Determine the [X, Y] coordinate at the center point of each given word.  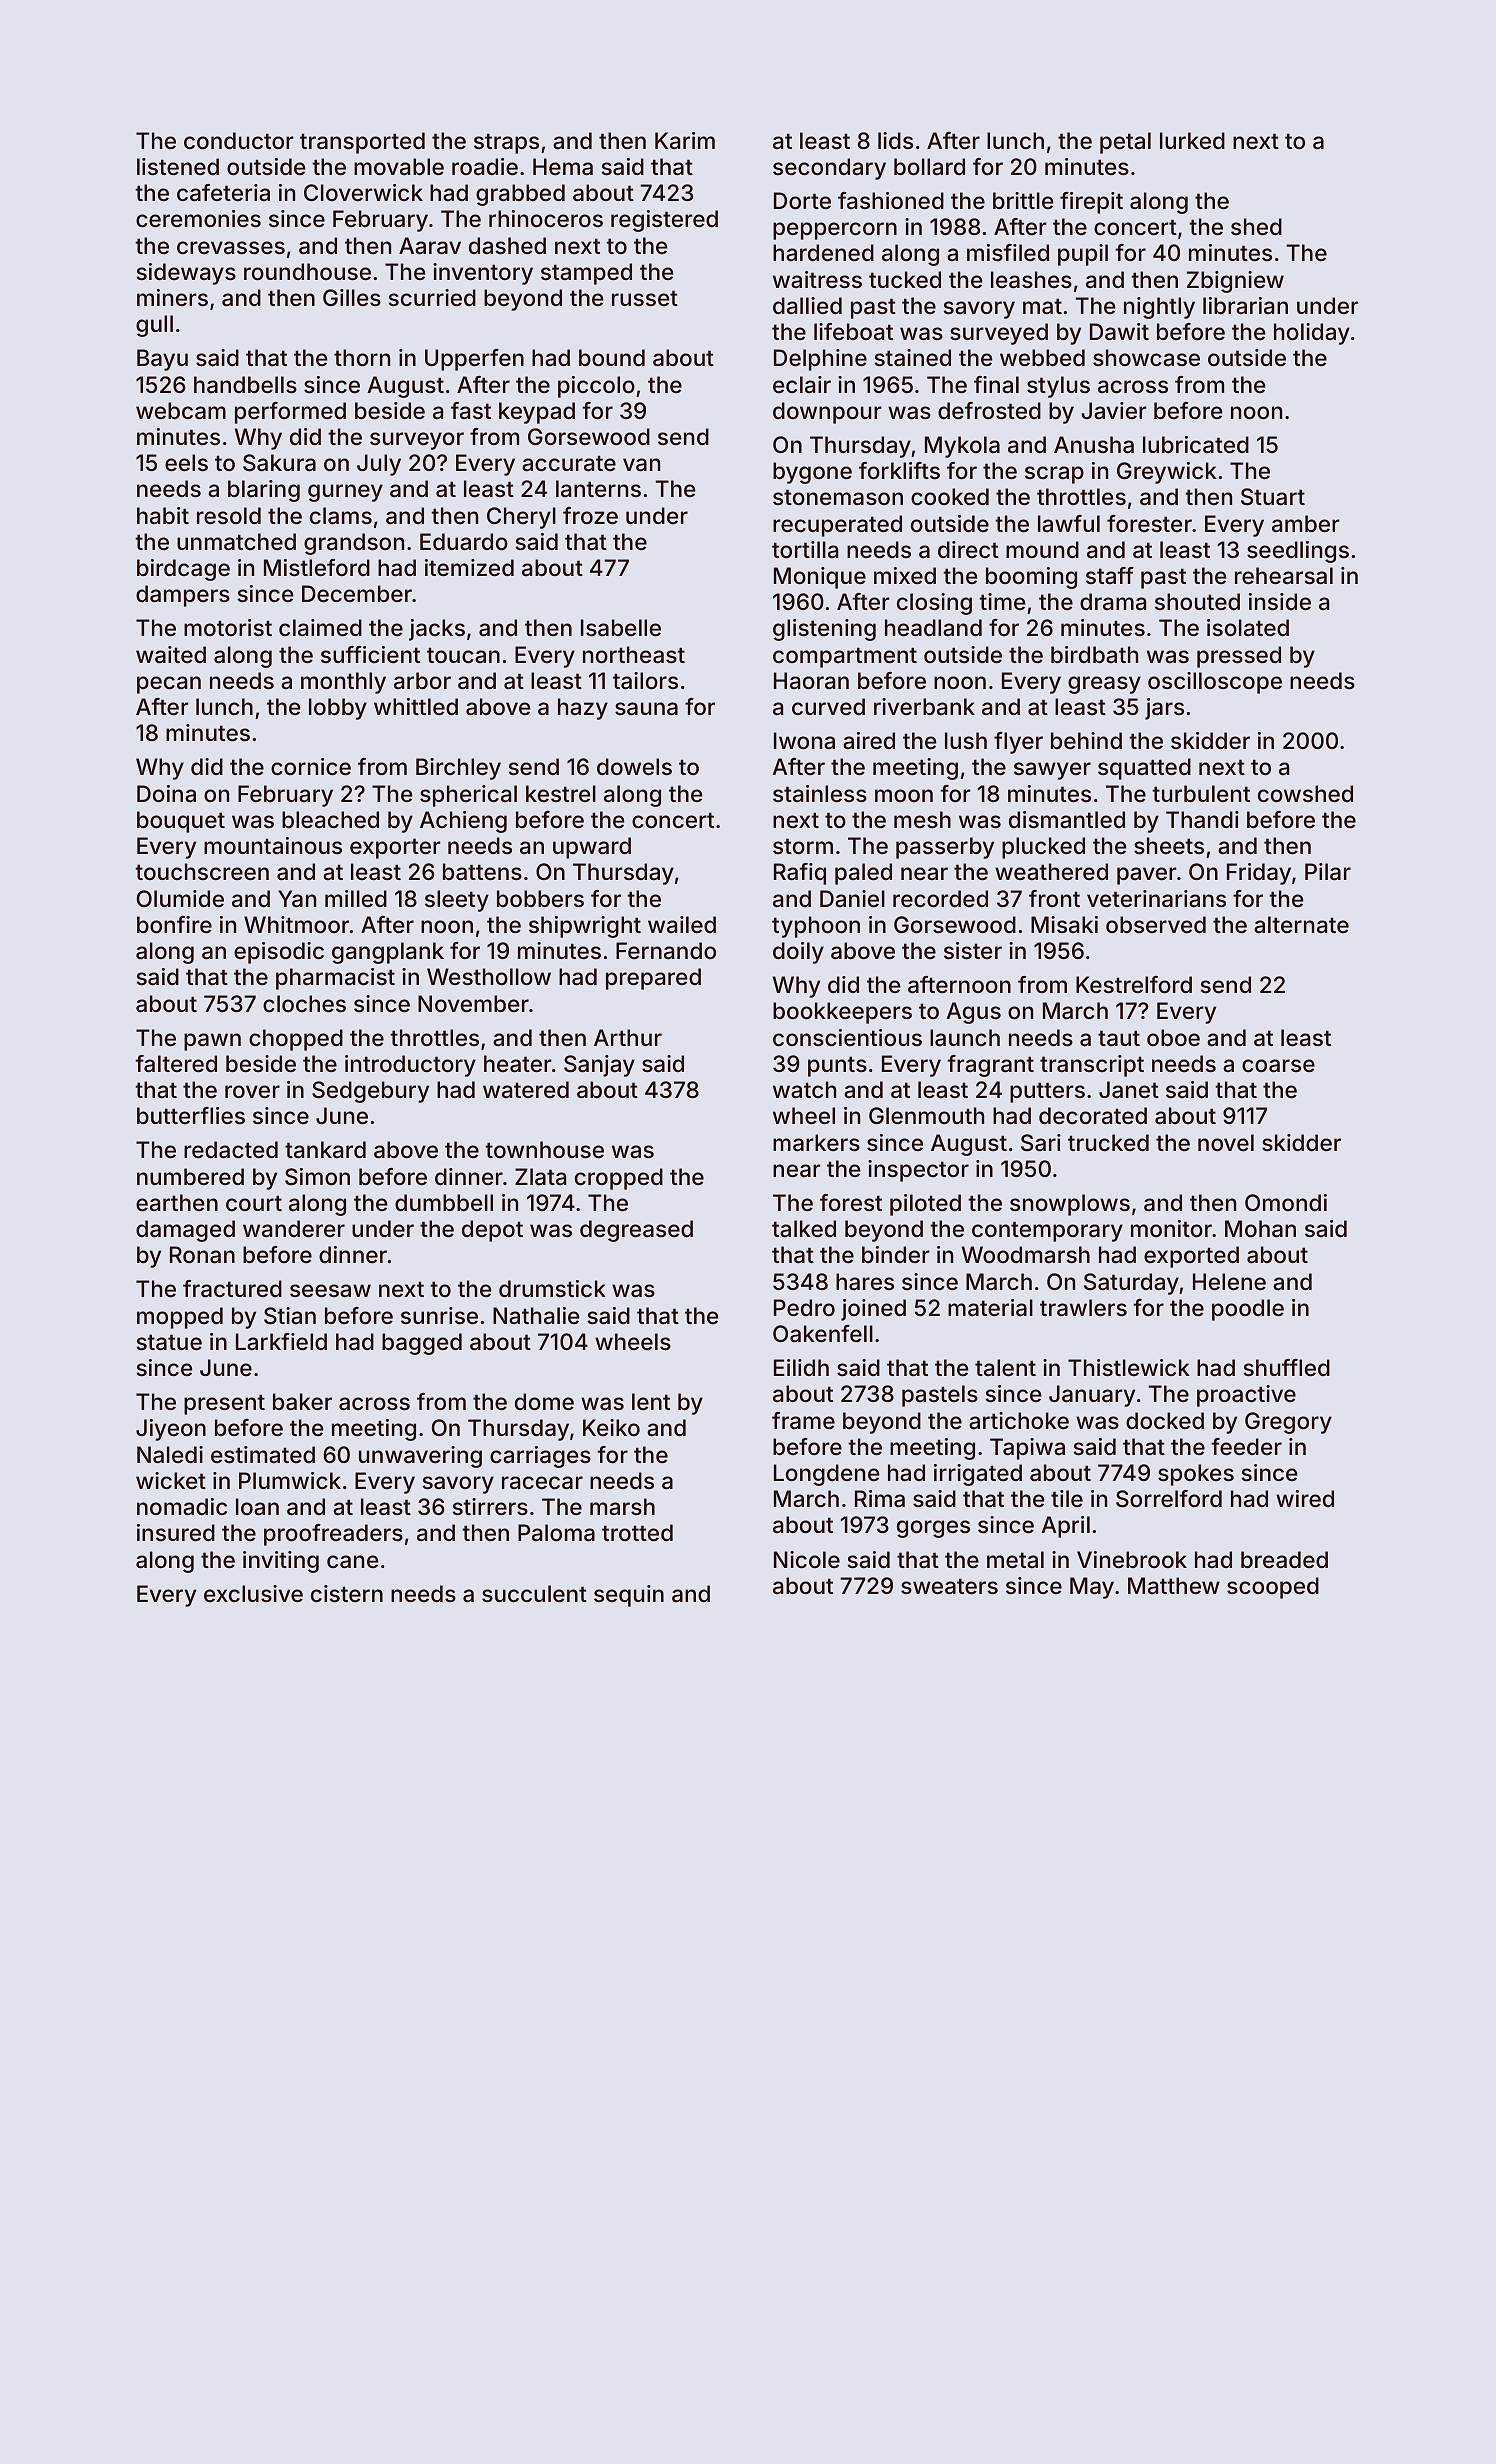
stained [913, 358]
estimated [263, 1455]
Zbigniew [1235, 282]
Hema [563, 167]
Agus [973, 1013]
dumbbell [444, 1202]
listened [178, 167]
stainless [820, 794]
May [1092, 1588]
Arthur [628, 1037]
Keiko [611, 1427]
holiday [1312, 334]
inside [1280, 602]
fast [471, 411]
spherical [468, 796]
